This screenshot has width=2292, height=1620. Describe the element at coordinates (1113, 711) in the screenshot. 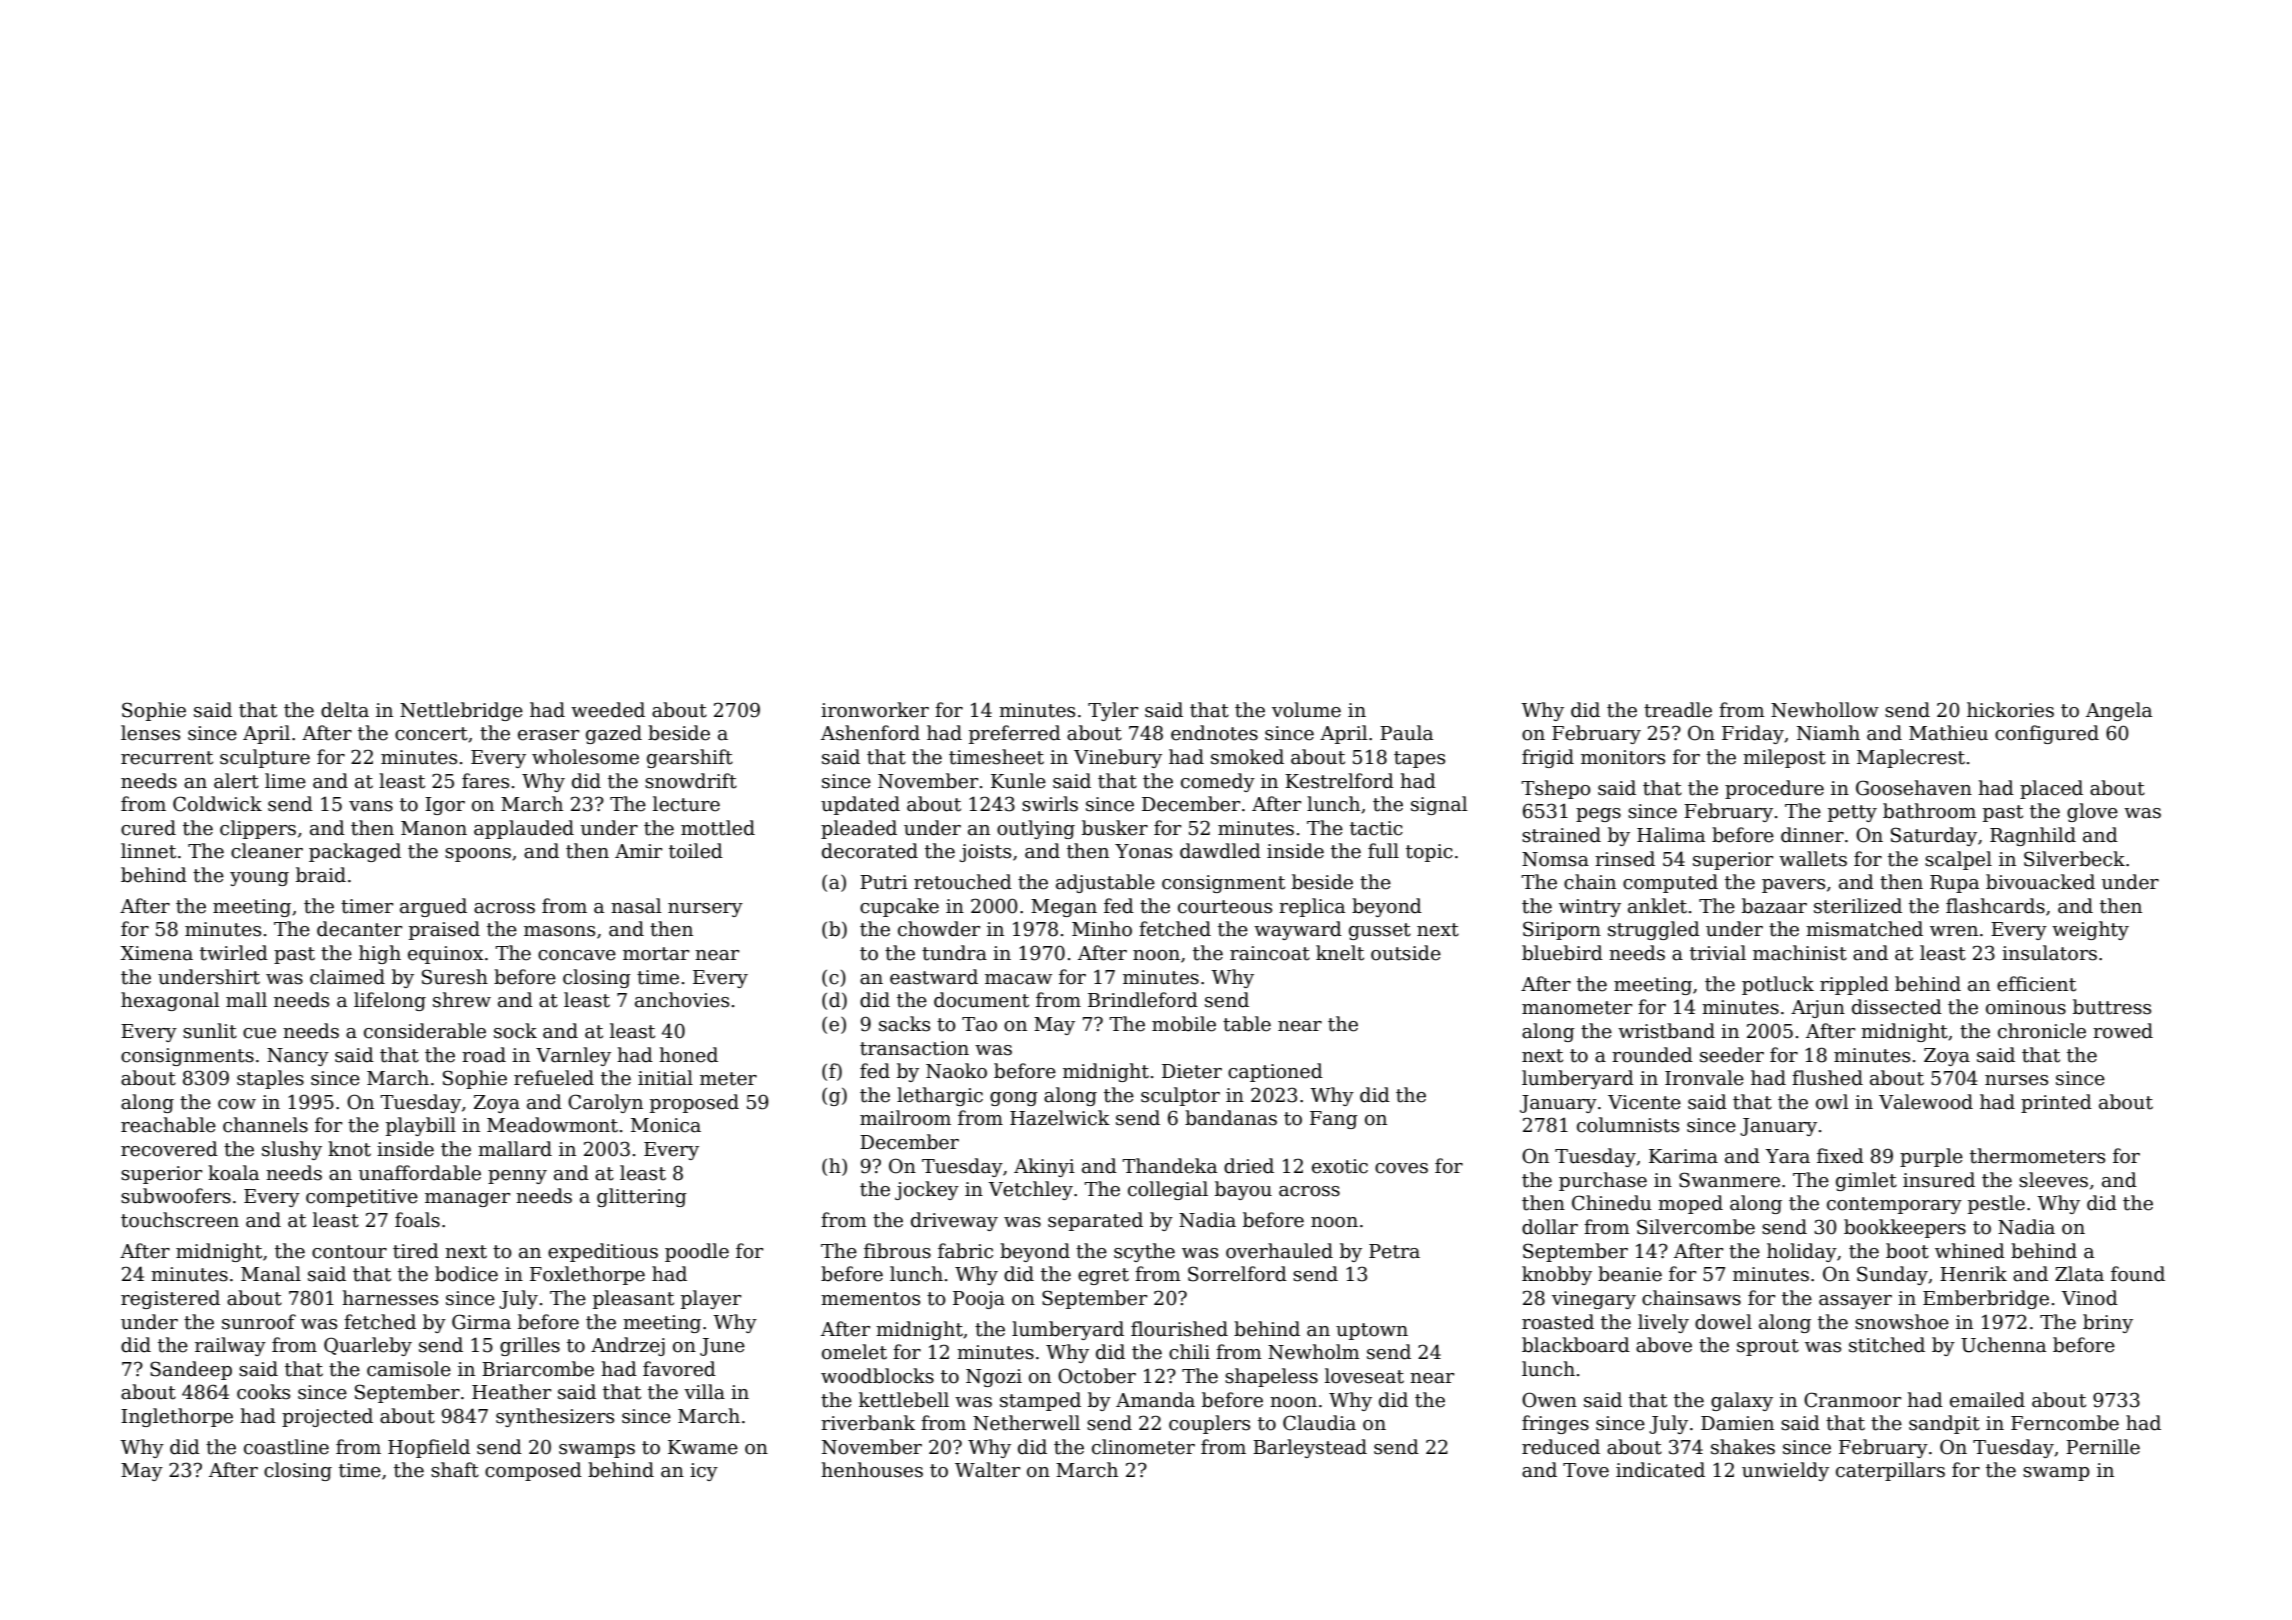

I see `Tyler` at that location.
